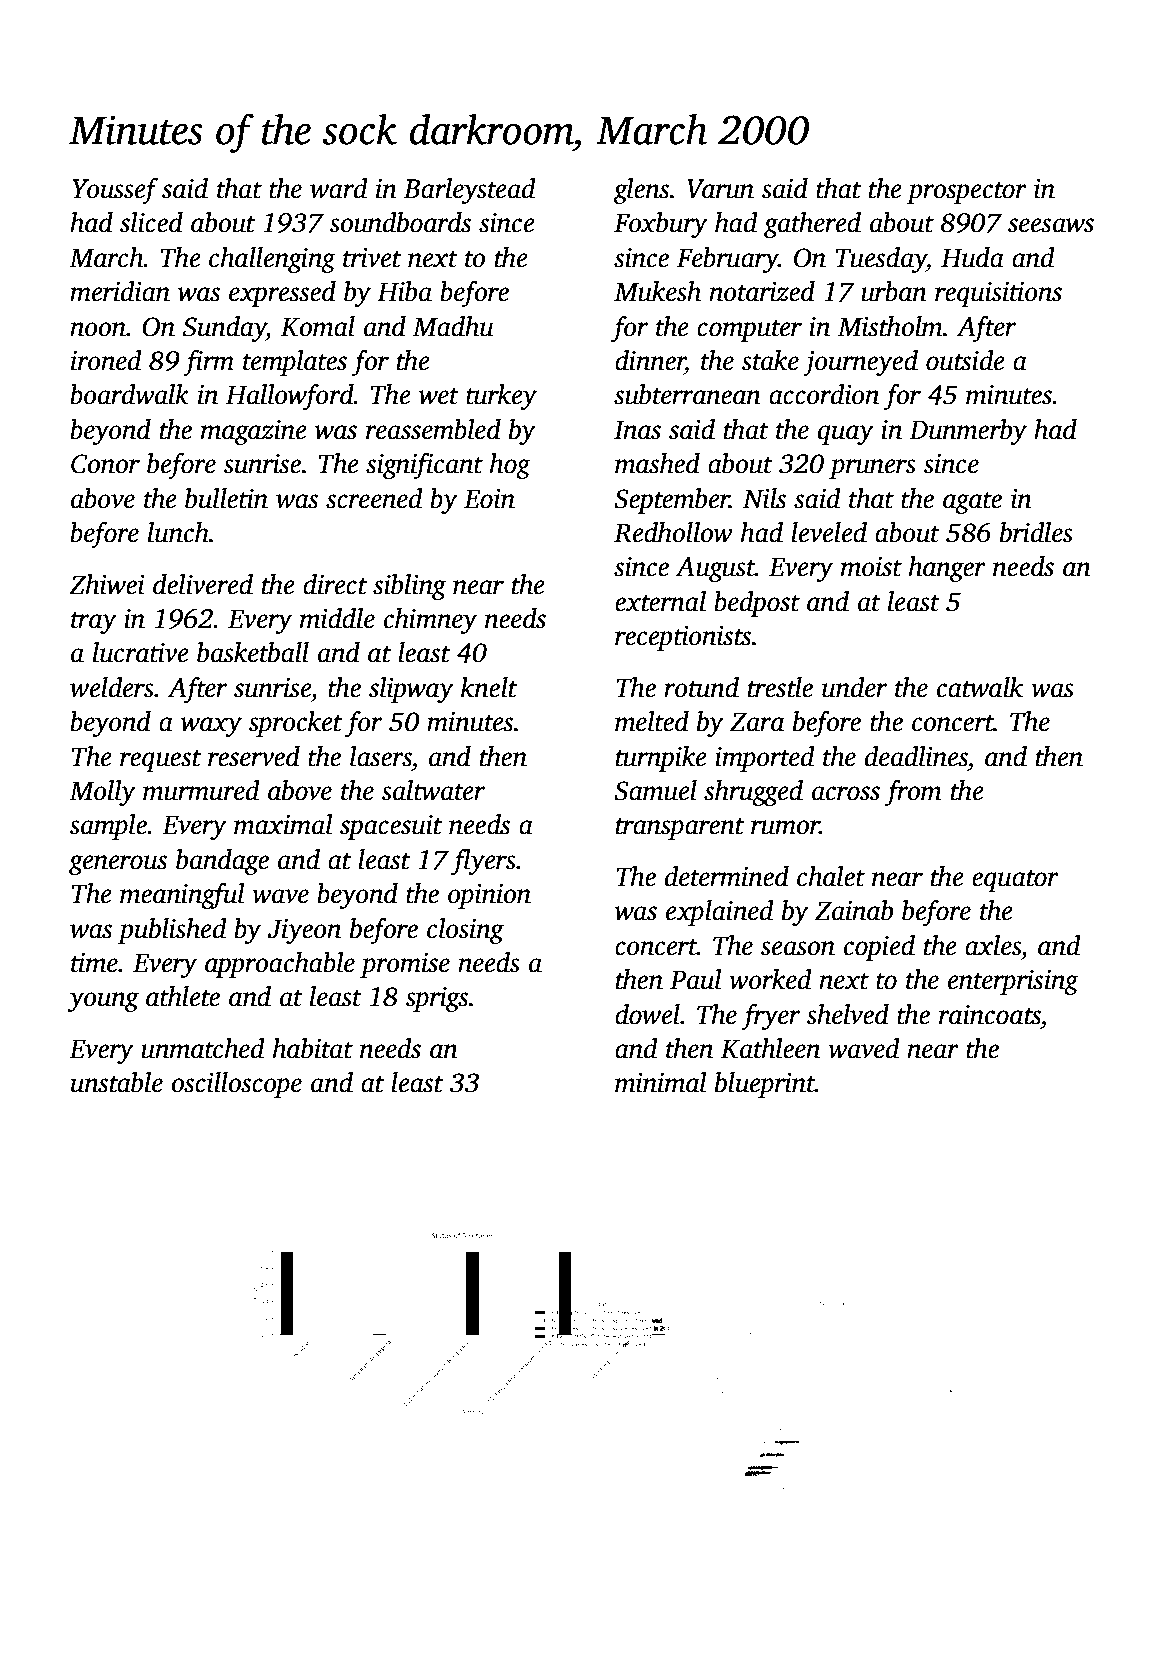 Image resolution: width=1165 pixels, height=1654 pixels. What do you see at coordinates (650, 360) in the screenshot?
I see `dinner` at bounding box center [650, 360].
